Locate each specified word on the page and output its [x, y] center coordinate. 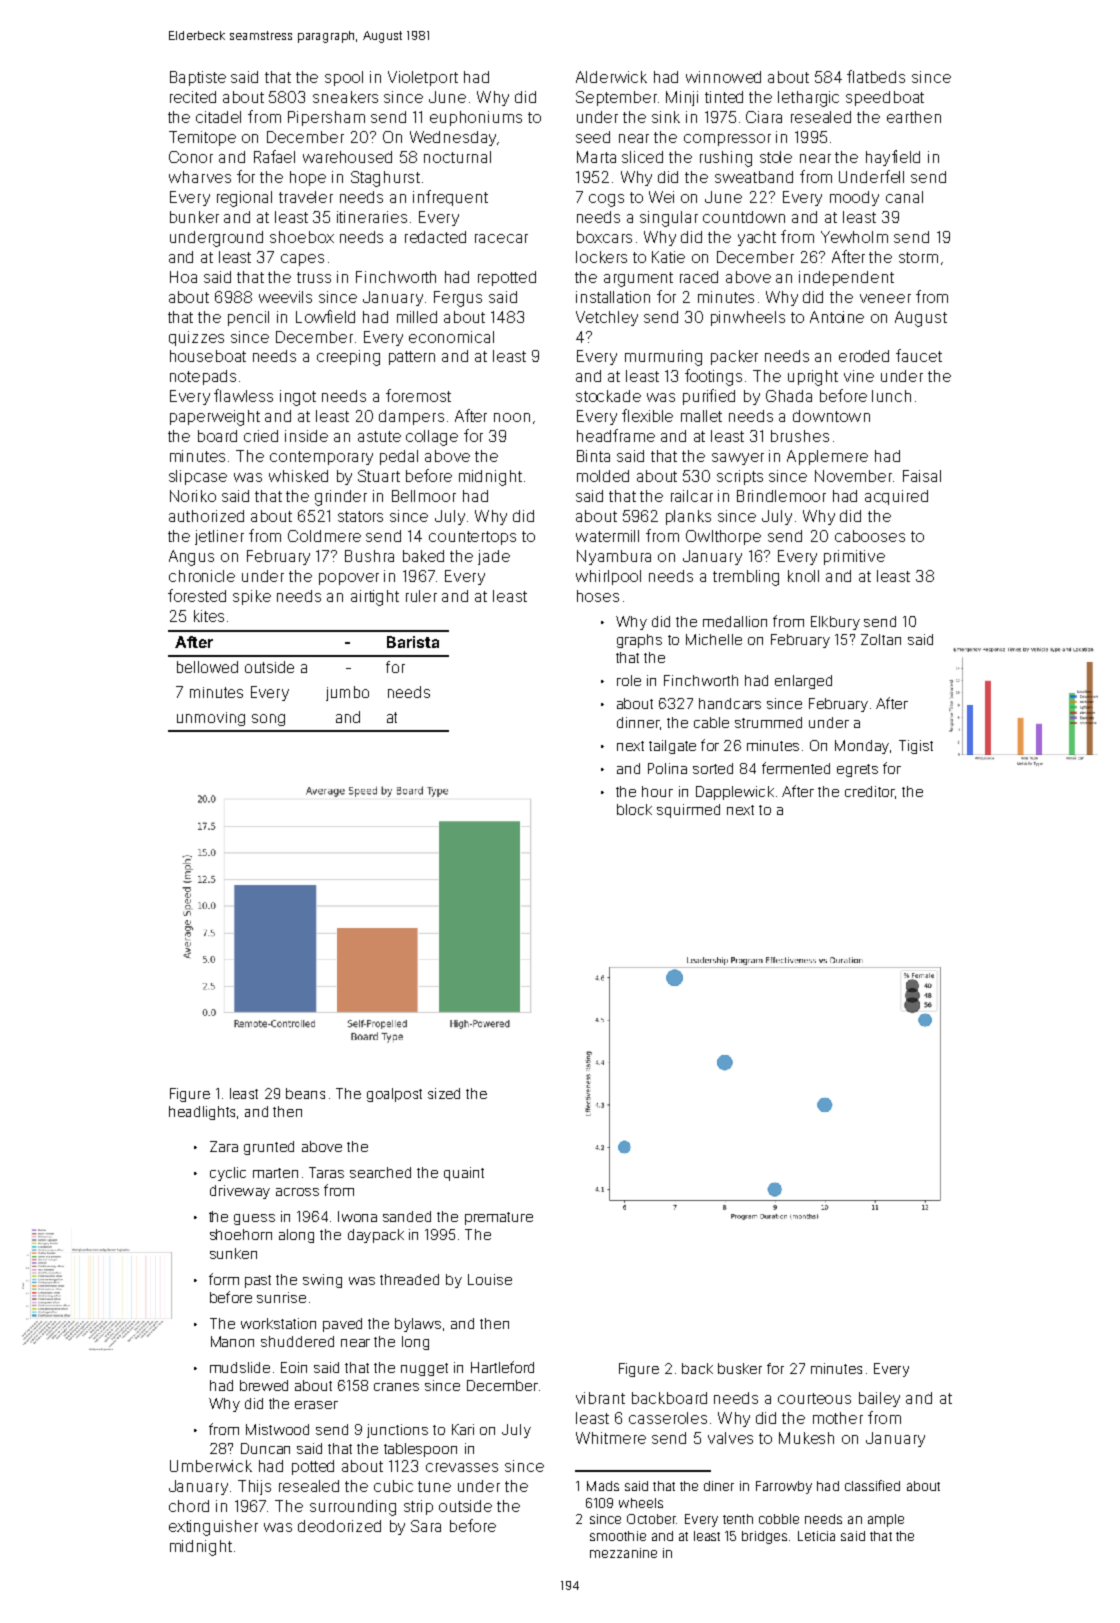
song [268, 720]
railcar [692, 496]
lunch [891, 396]
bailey [879, 1399]
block [634, 809]
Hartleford [502, 1367]
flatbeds [876, 76]
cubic [393, 1486]
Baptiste [198, 78]
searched [380, 1172]
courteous [814, 1398]
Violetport [423, 78]
